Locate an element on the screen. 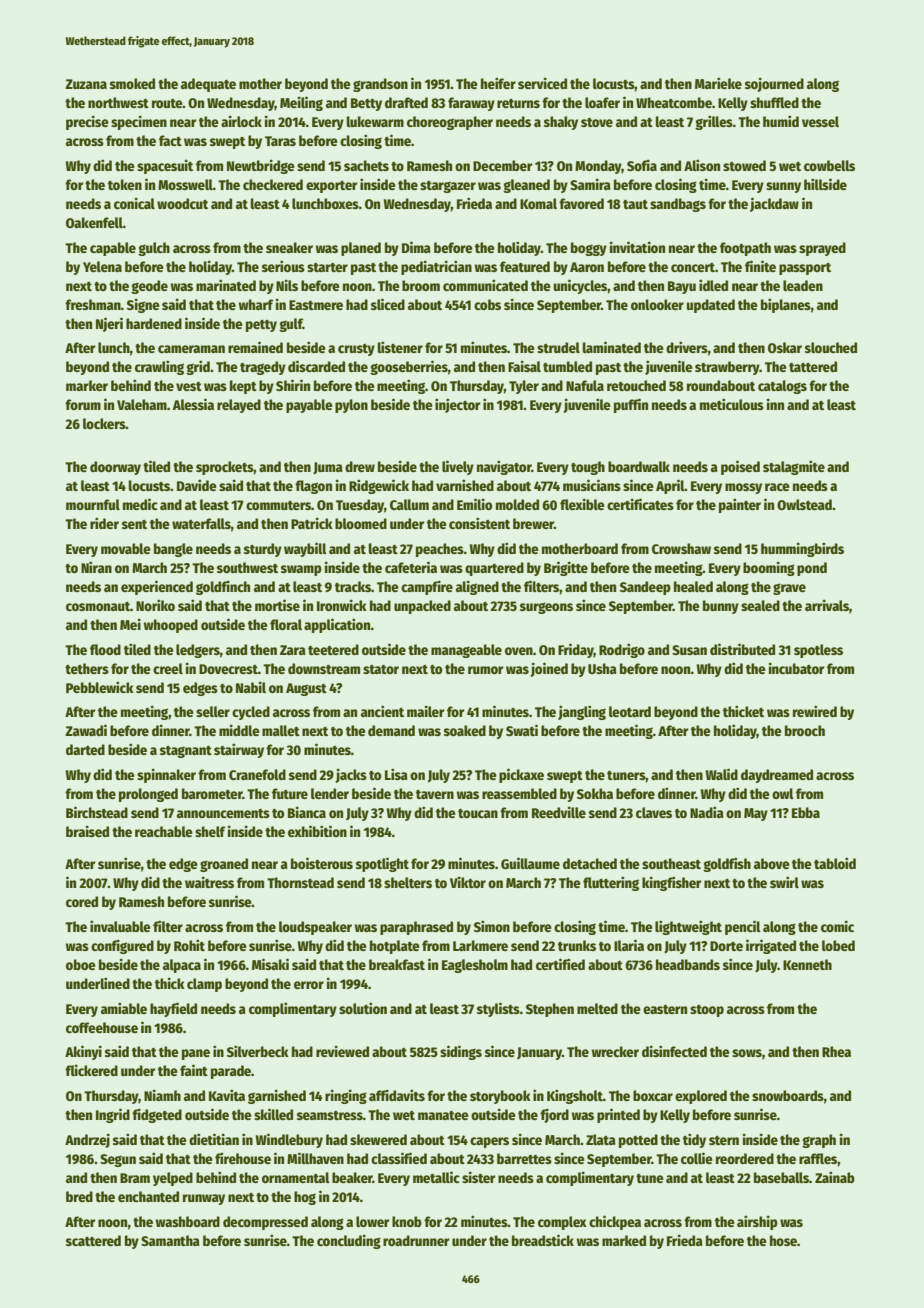 Image resolution: width=924 pixels, height=1308 pixels. pond is located at coordinates (812, 569).
